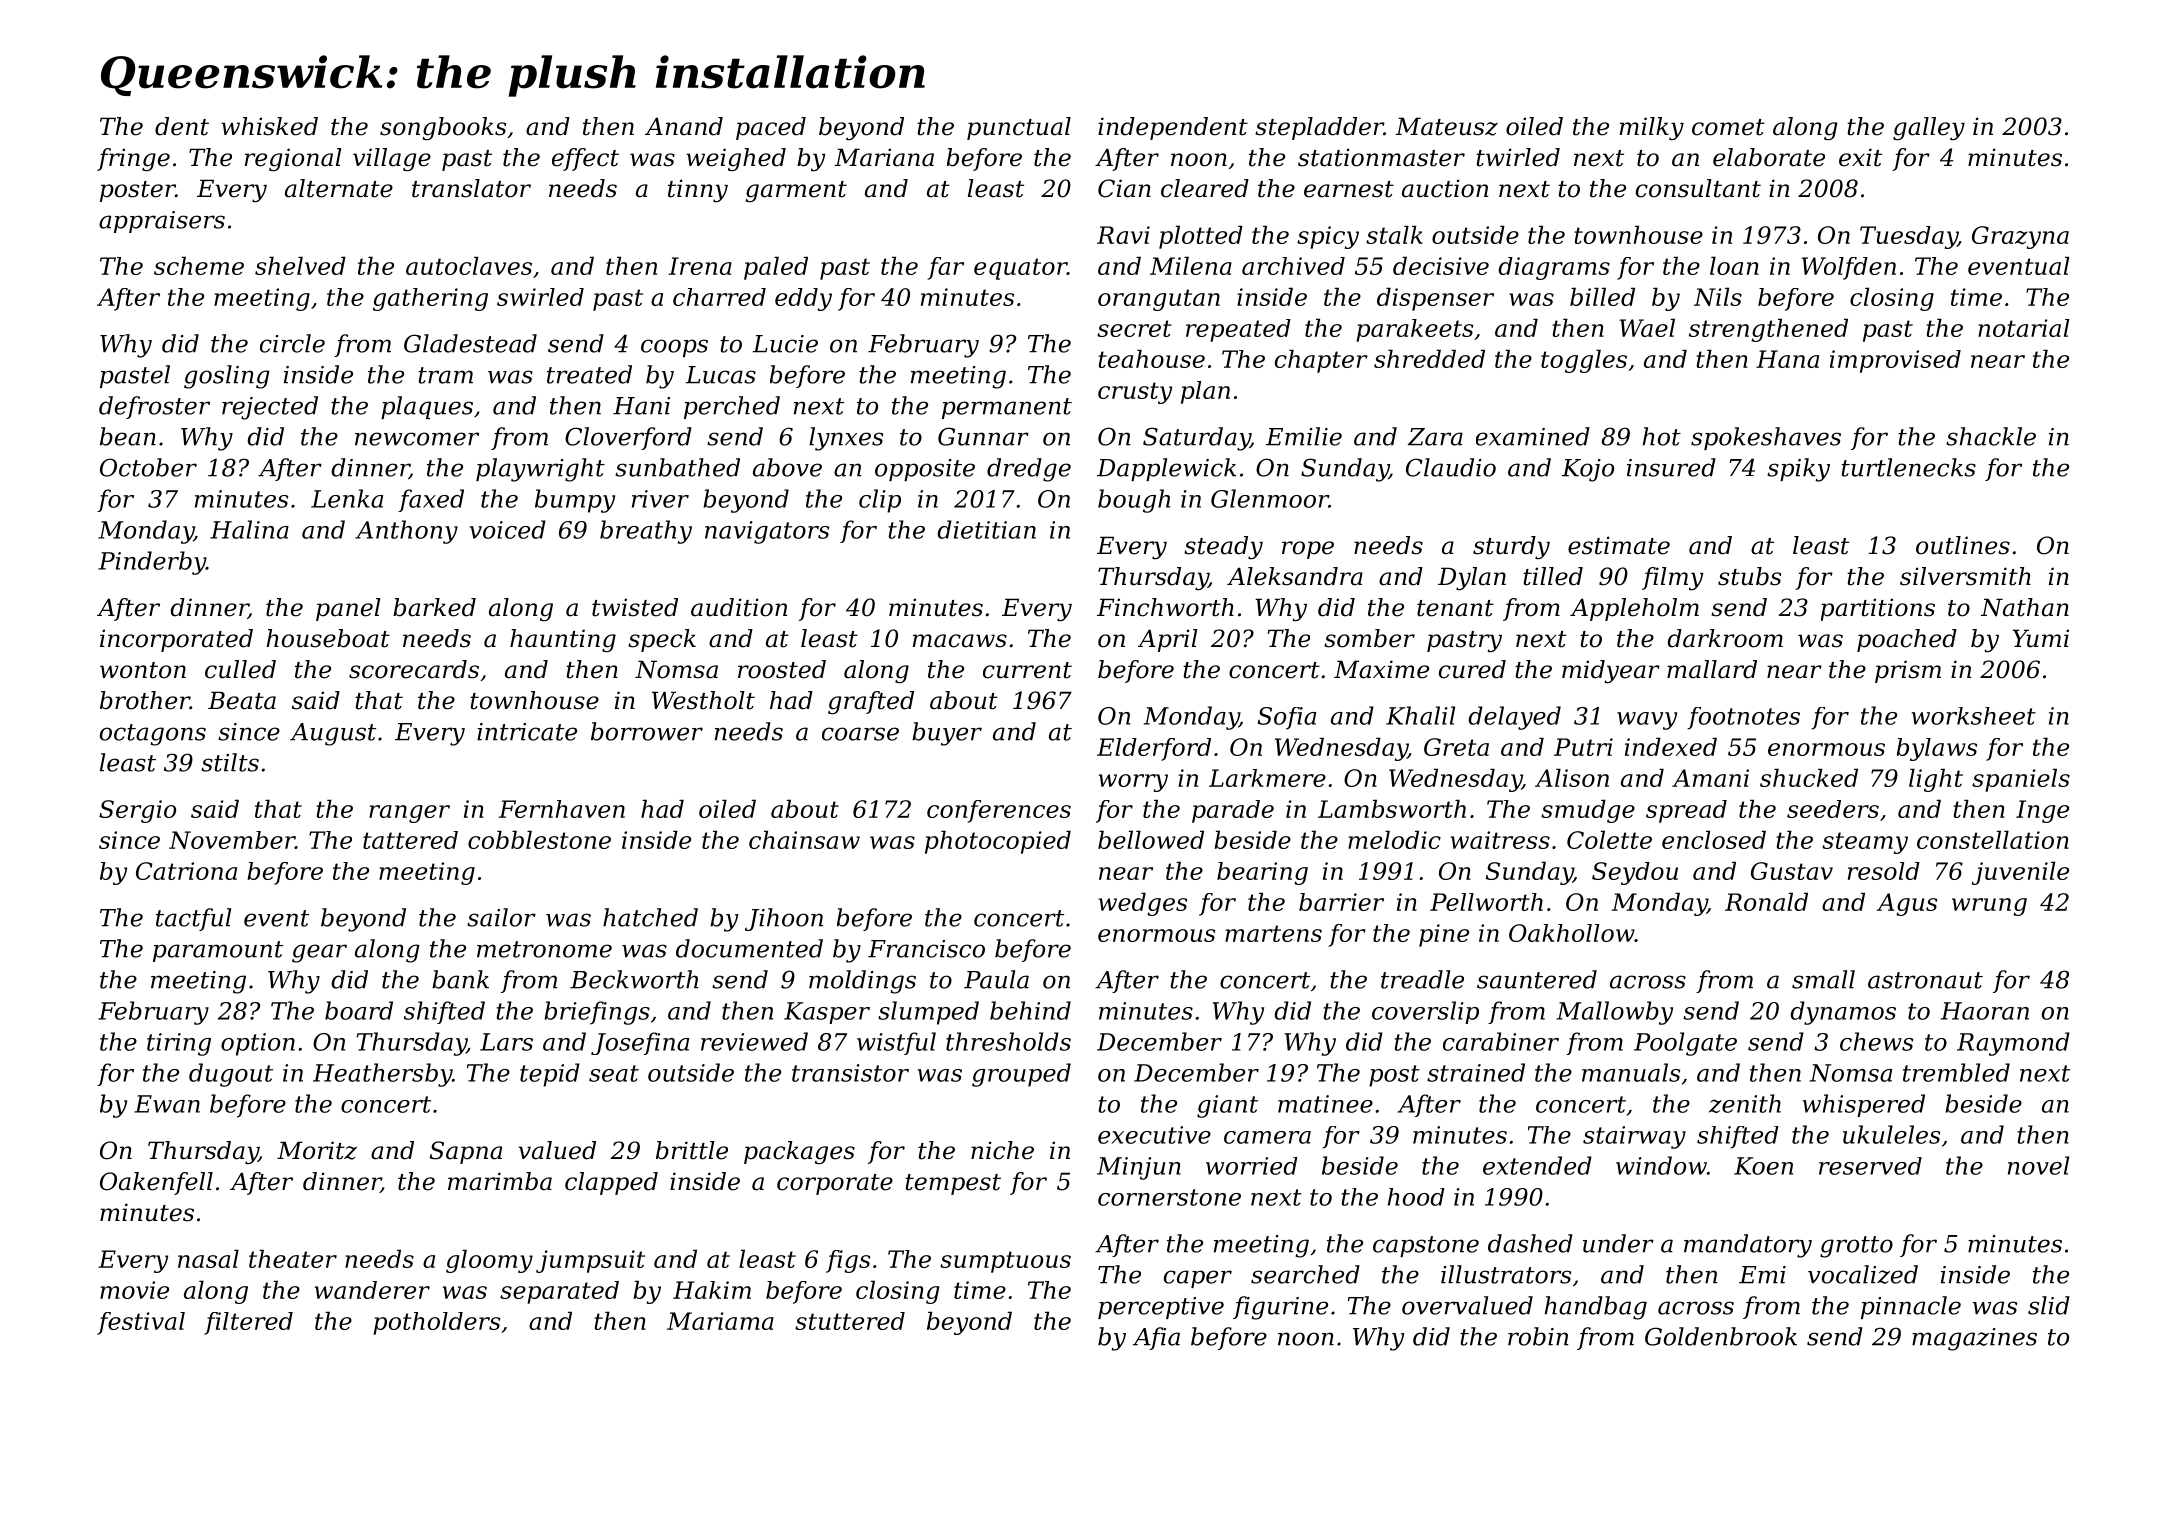  Describe the element at coordinates (1974, 716) in the image. I see `worksheet` at that location.
